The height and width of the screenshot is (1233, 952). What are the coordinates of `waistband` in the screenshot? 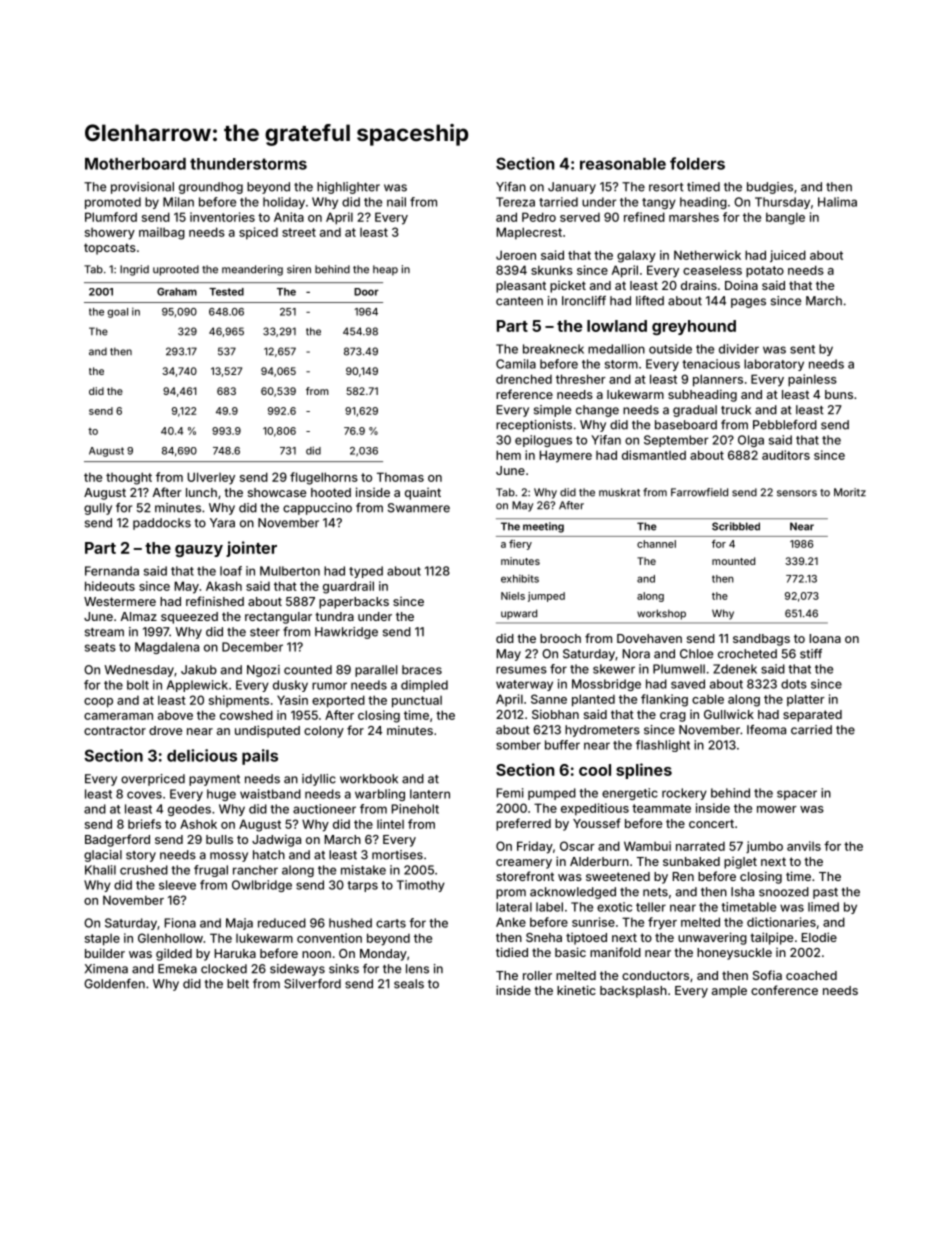 It's located at (270, 794).
